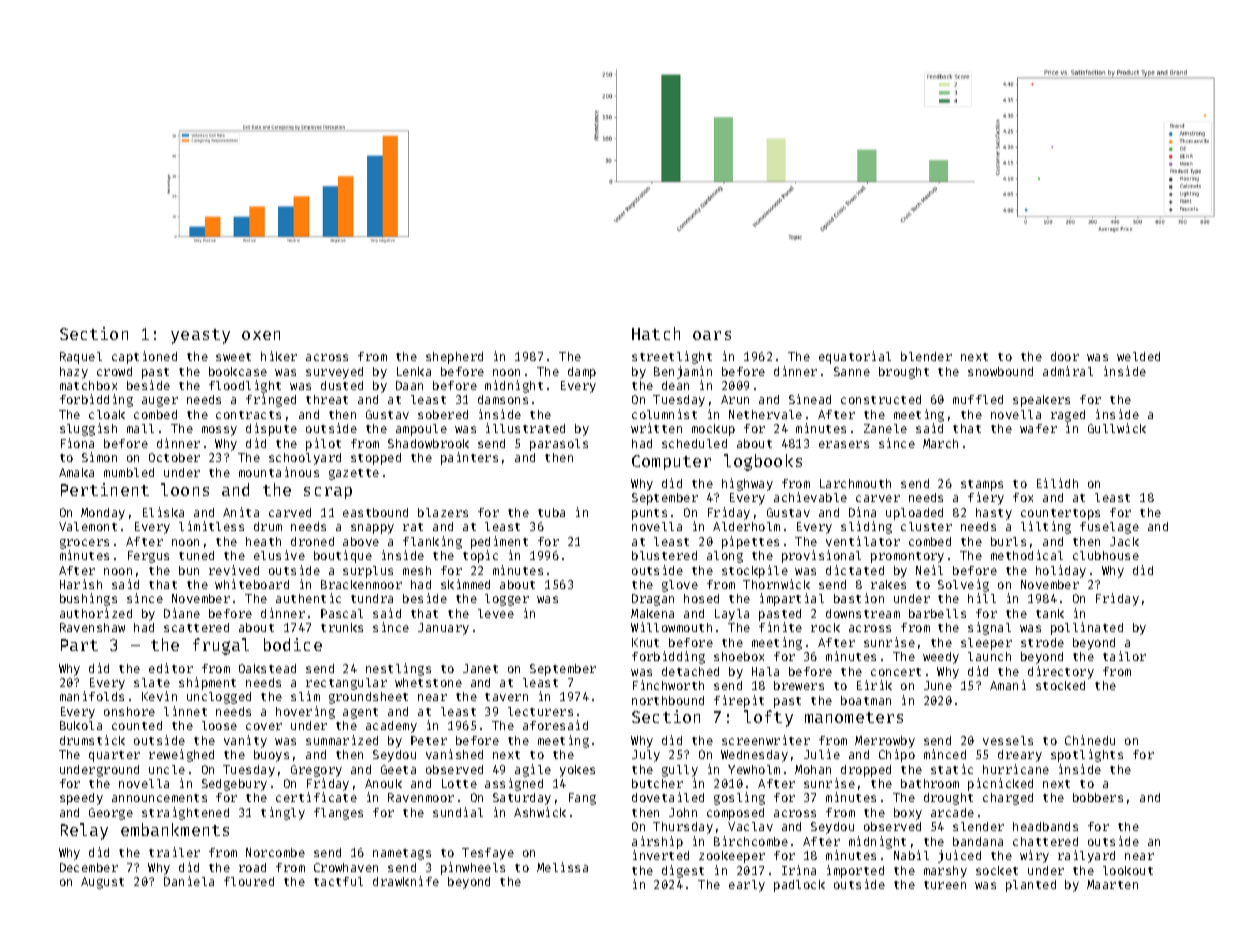 The height and width of the image is (952, 1233). Describe the element at coordinates (189, 881) in the image. I see `Daniela` at that location.
